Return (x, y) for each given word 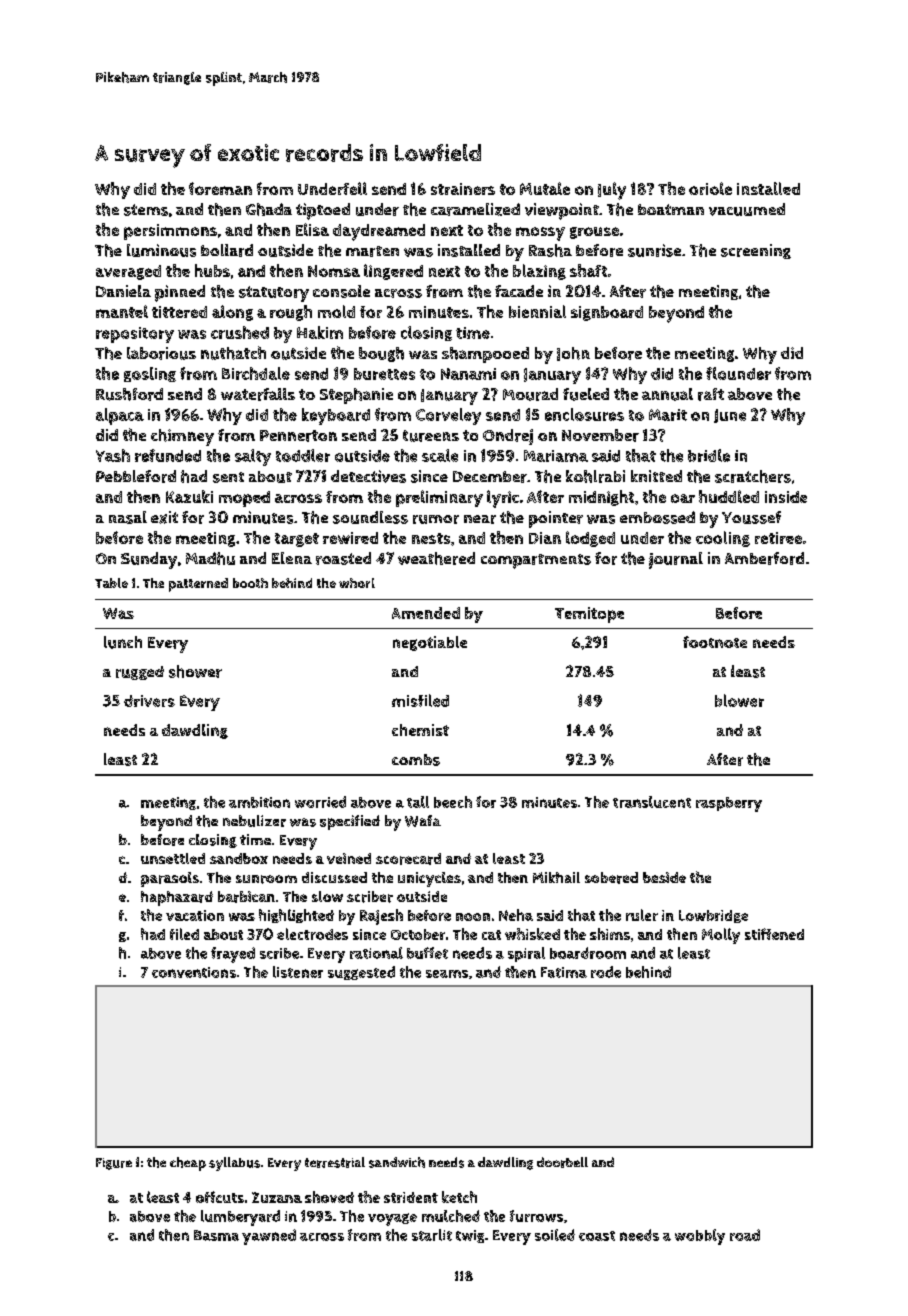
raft (711, 394)
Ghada (269, 209)
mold (336, 311)
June (730, 416)
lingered (393, 272)
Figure (114, 1164)
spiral (526, 954)
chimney (182, 437)
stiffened (774, 934)
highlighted (296, 916)
